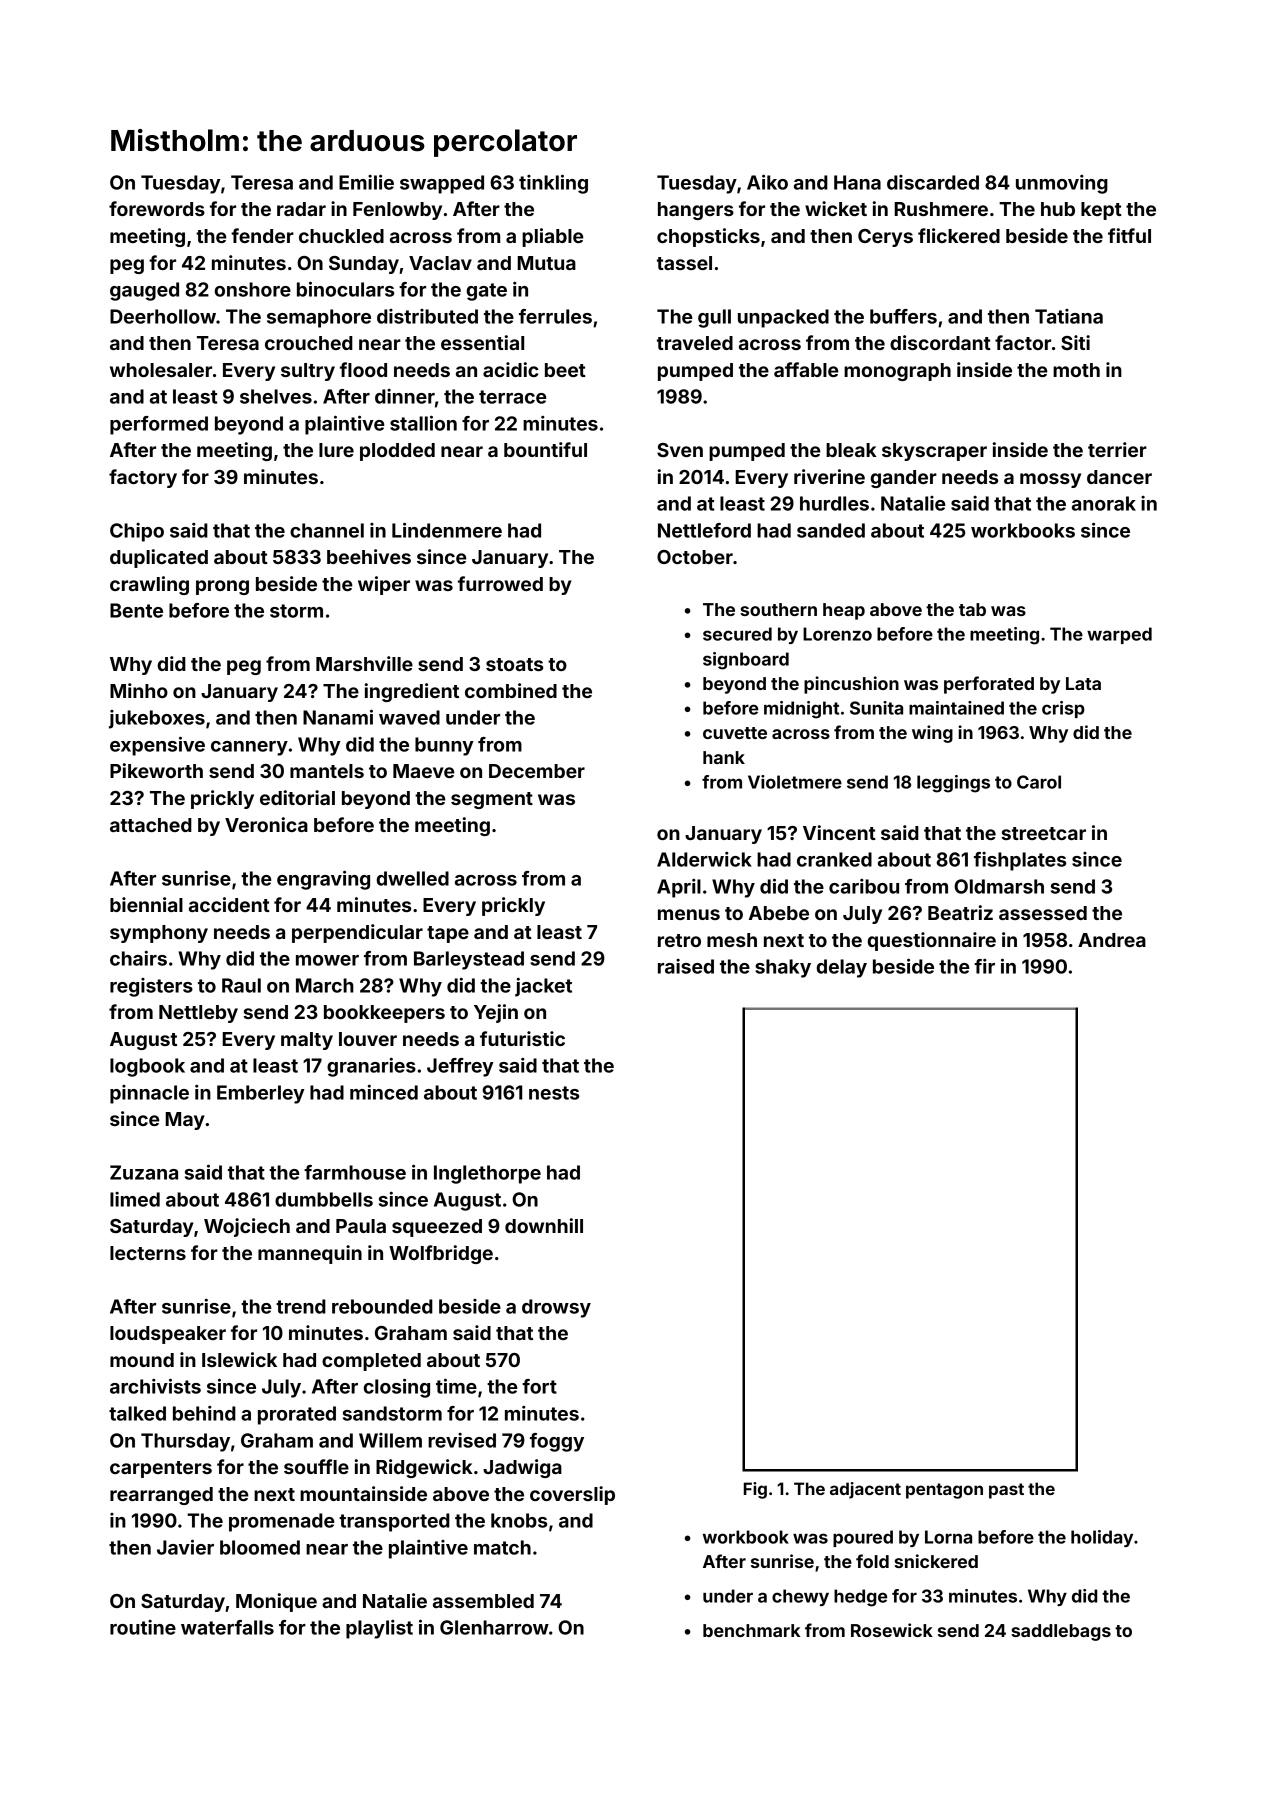  What do you see at coordinates (341, 236) in the screenshot?
I see `chuckled` at bounding box center [341, 236].
